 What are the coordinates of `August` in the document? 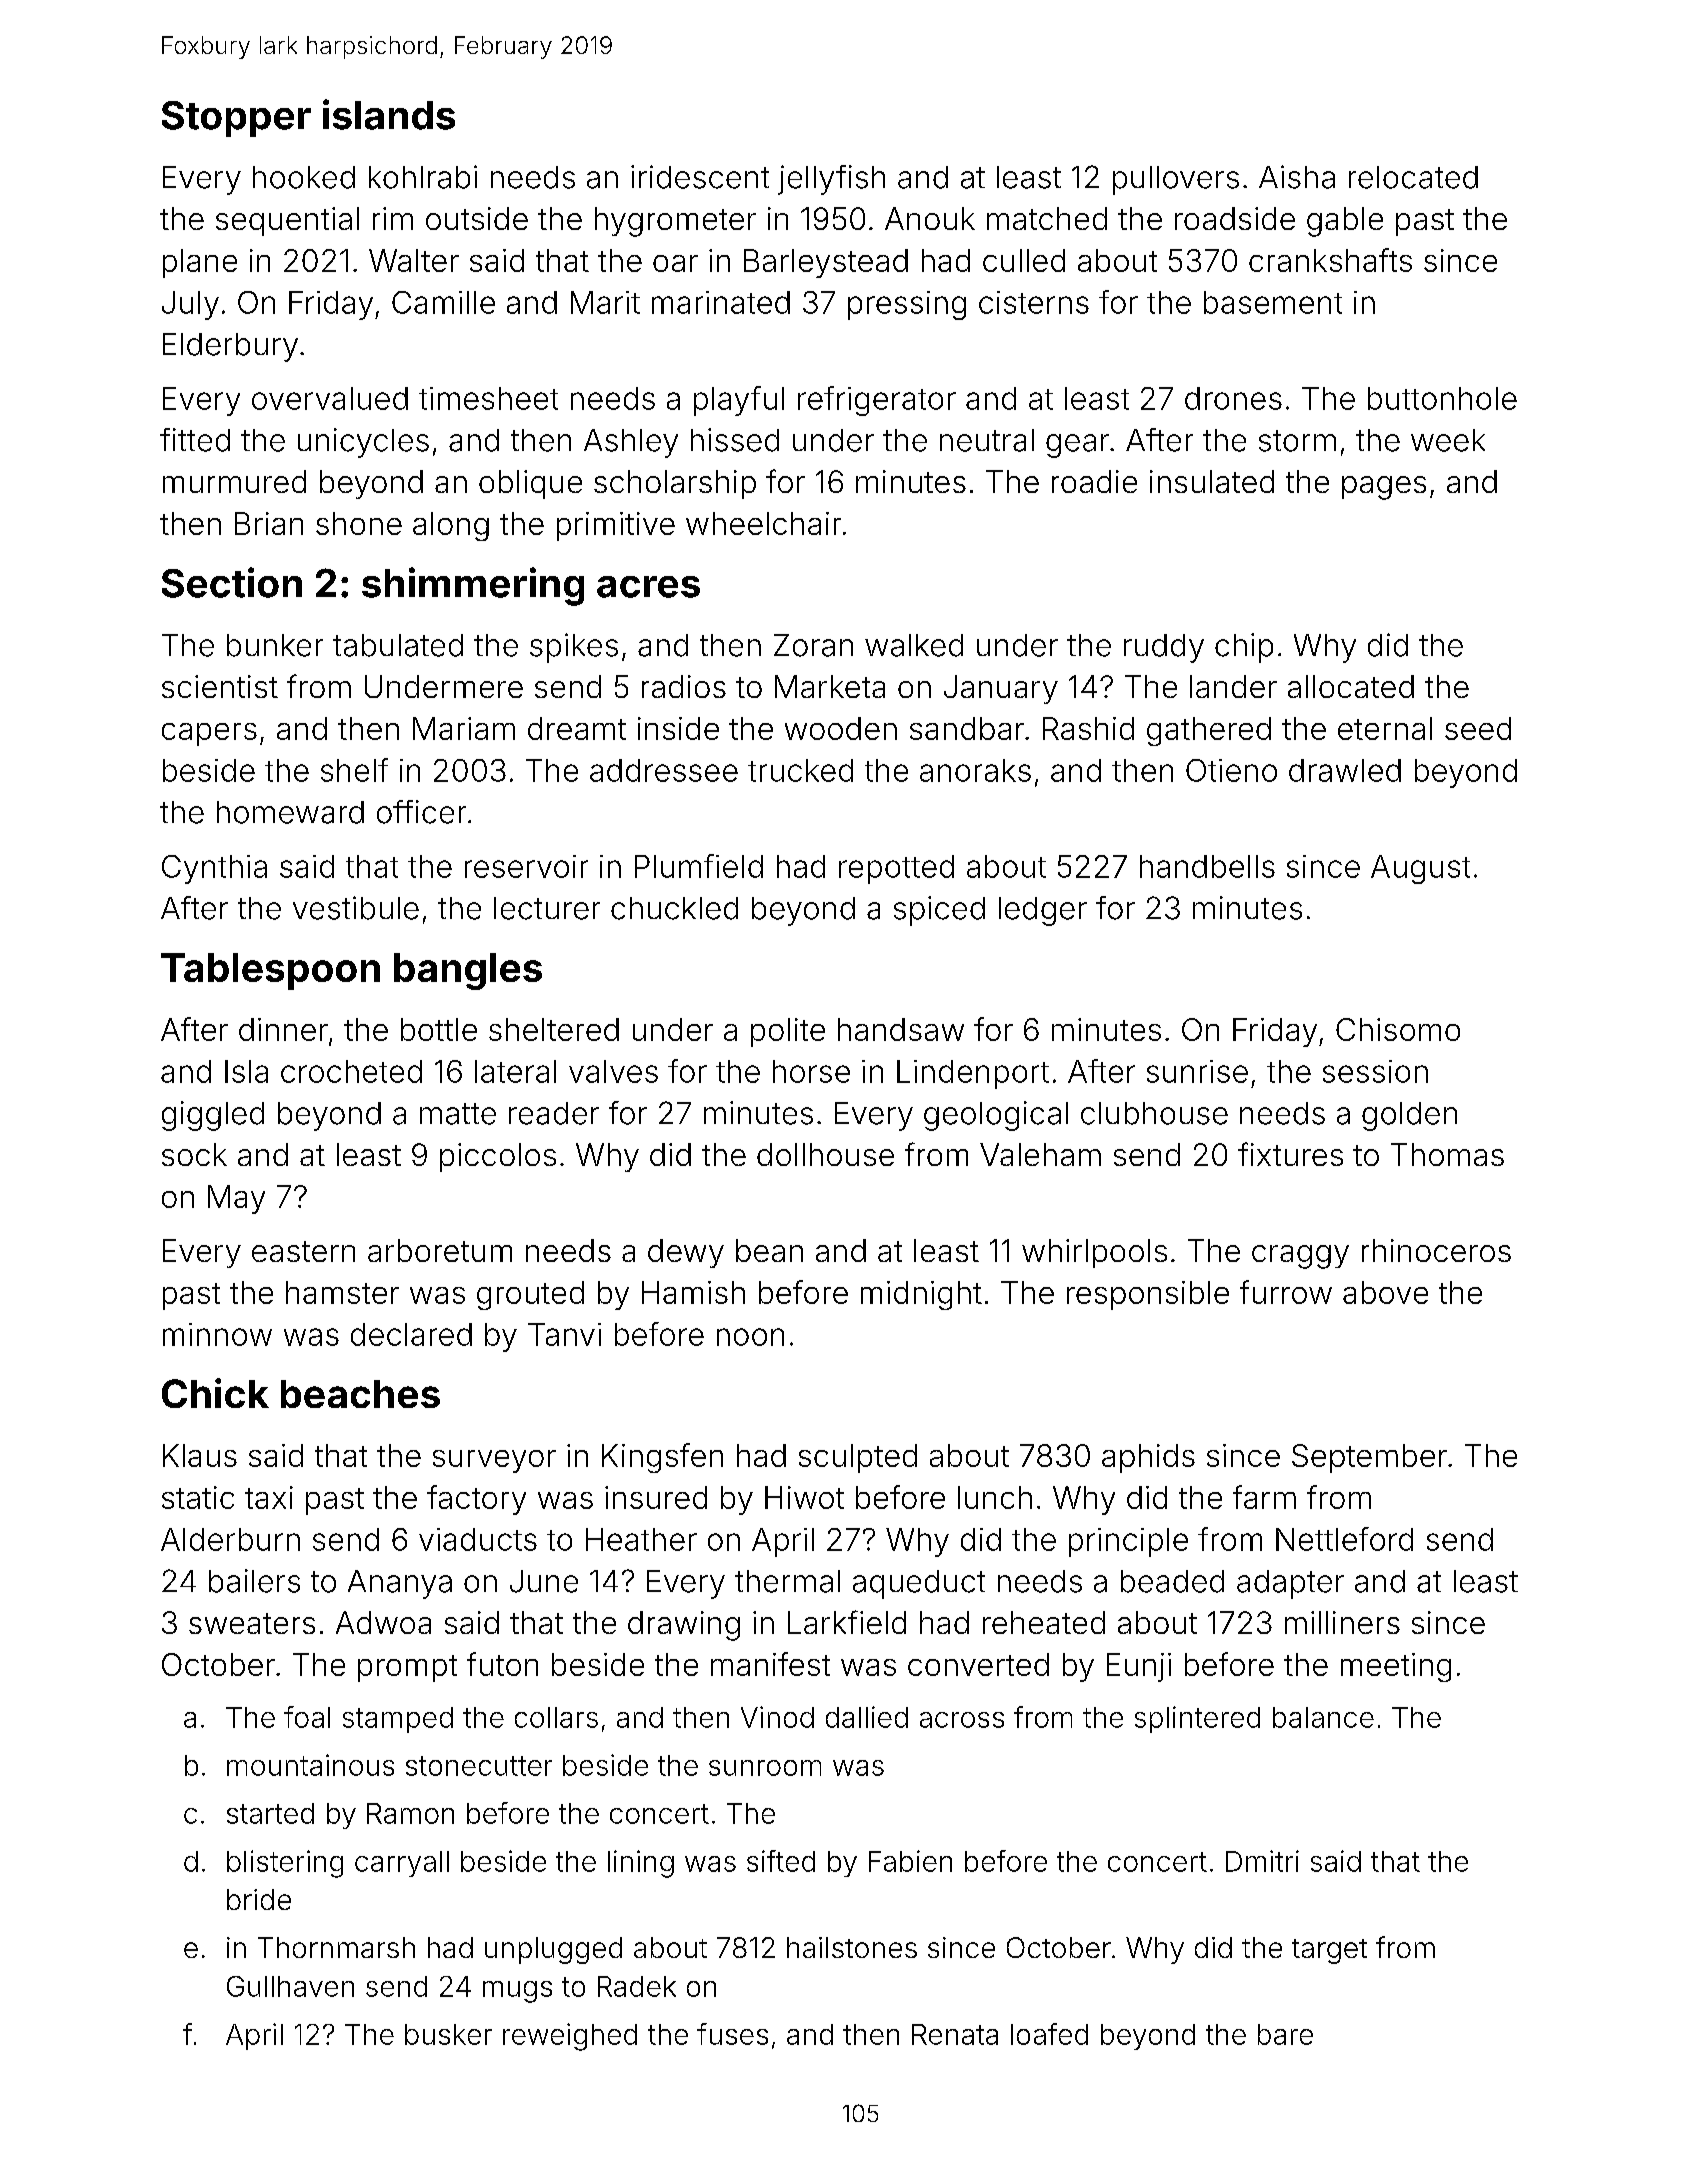 It's located at (1420, 869).
